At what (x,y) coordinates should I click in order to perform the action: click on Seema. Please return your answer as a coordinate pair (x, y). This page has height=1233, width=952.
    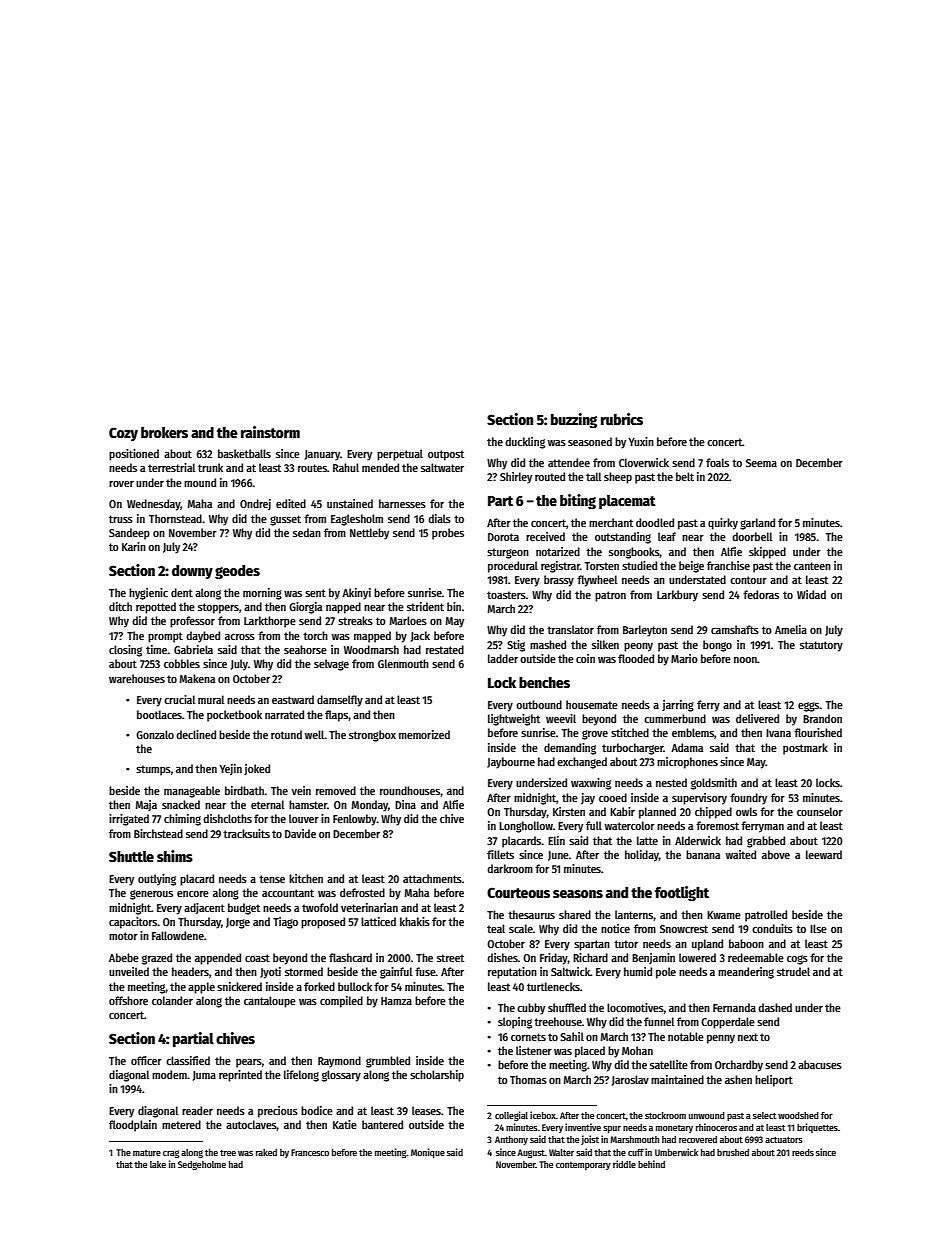
    Looking at the image, I should click on (761, 463).
